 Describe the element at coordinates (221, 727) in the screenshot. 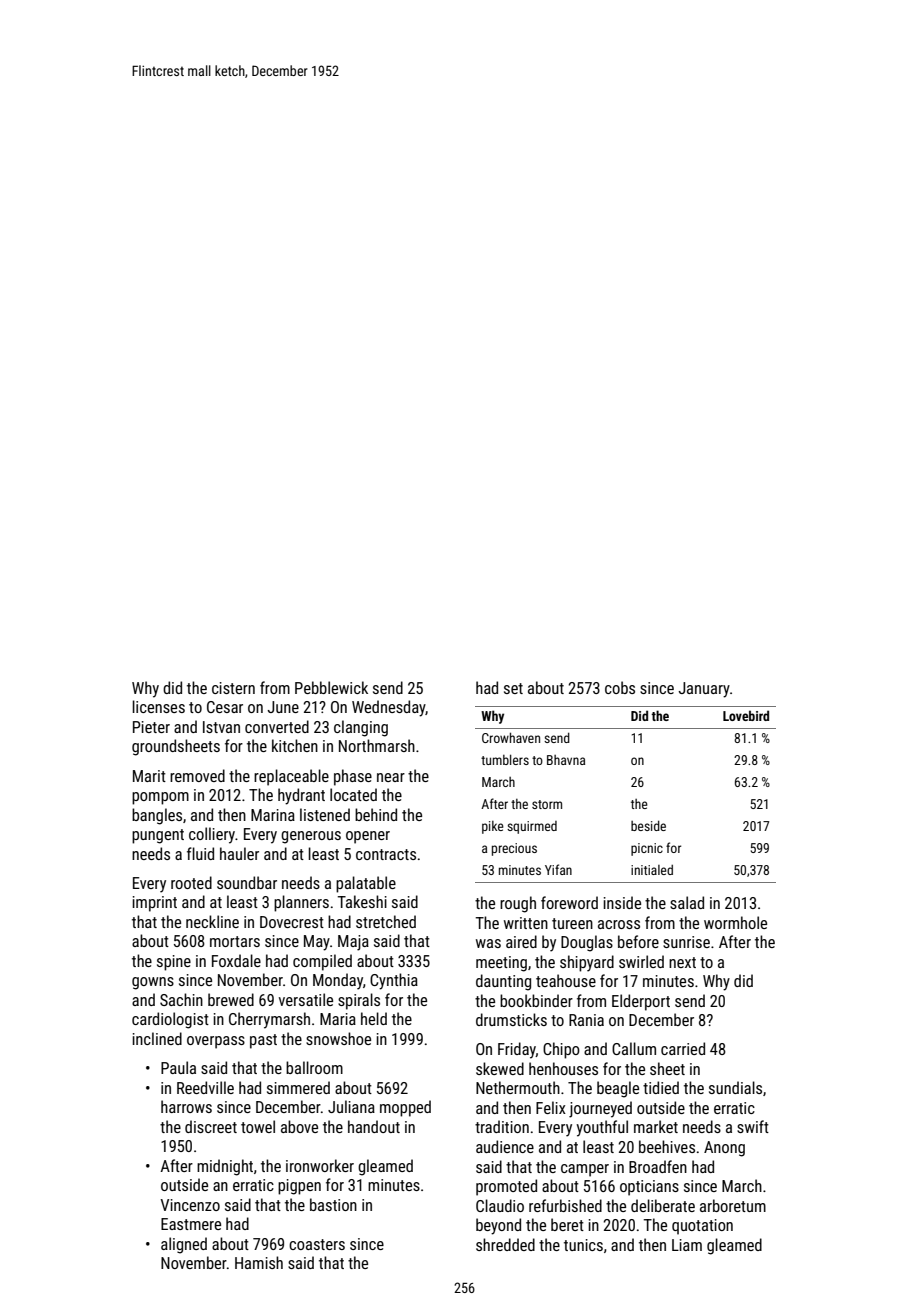

I see `Istvan` at that location.
